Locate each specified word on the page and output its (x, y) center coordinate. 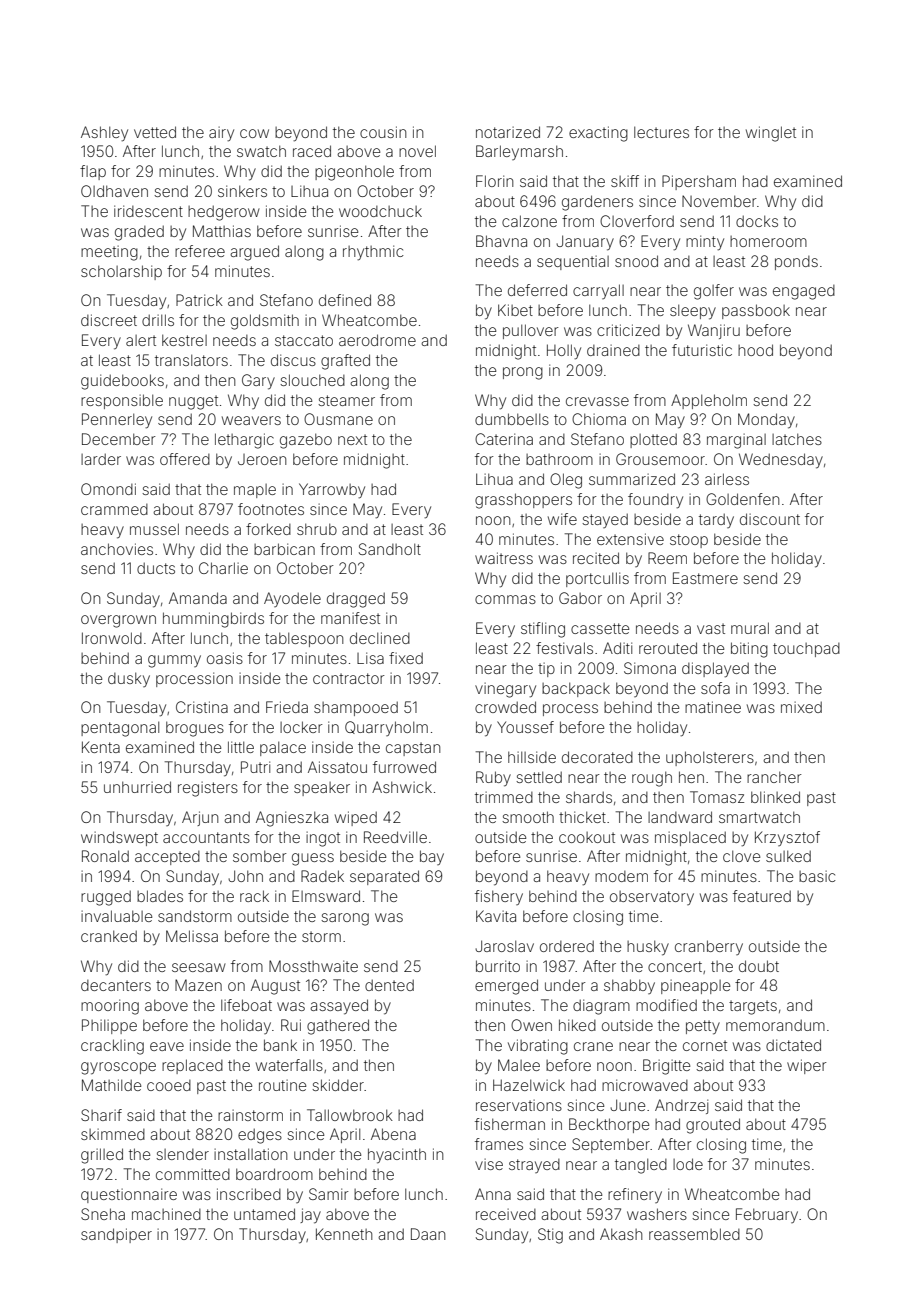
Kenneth (344, 1234)
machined (166, 1214)
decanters (116, 985)
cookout (587, 837)
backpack (576, 689)
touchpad (806, 650)
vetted (155, 132)
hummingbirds (213, 620)
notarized (508, 132)
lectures (661, 132)
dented (389, 985)
